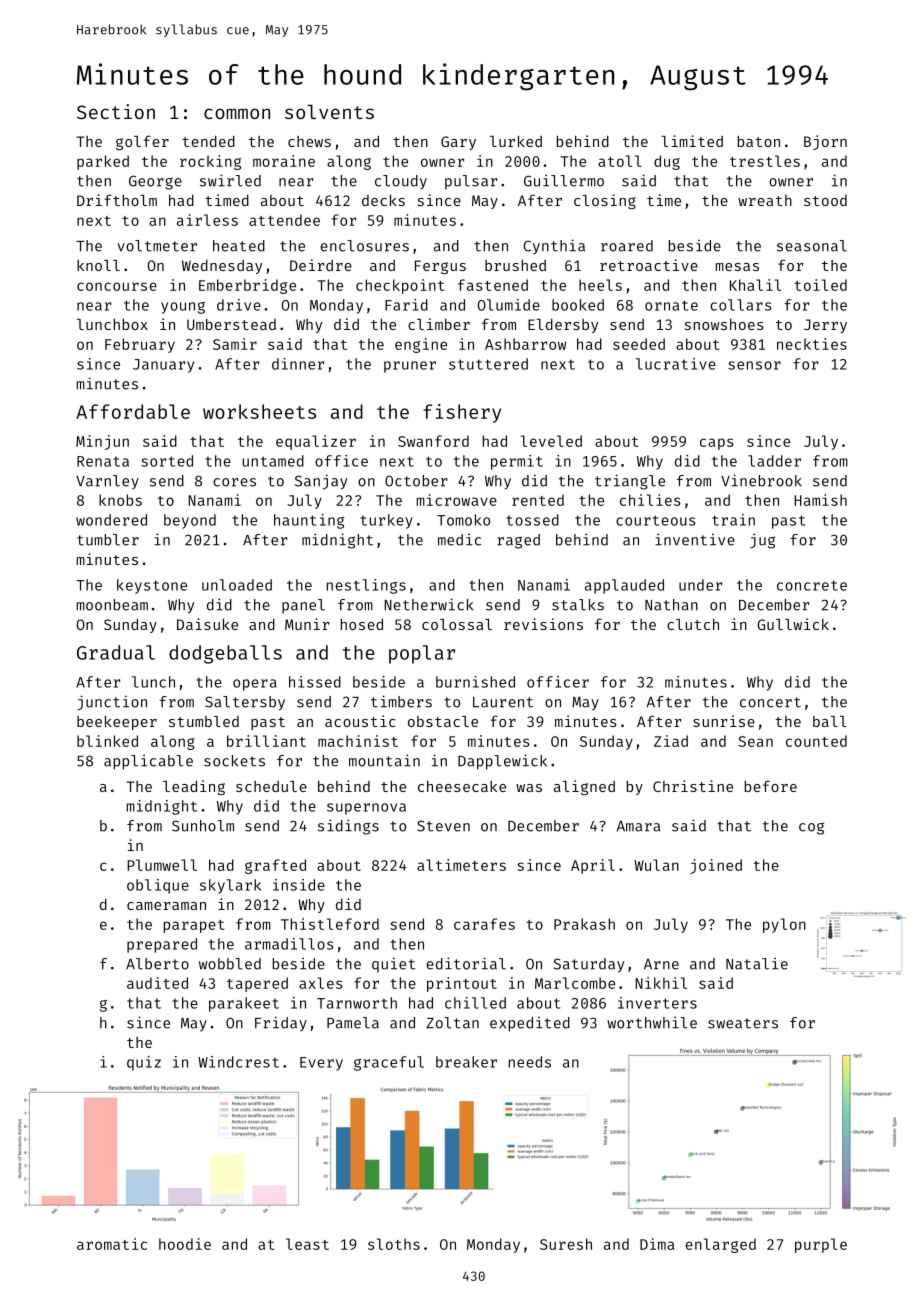 The width and height of the screenshot is (924, 1308). I want to click on purple, so click(821, 1245).
